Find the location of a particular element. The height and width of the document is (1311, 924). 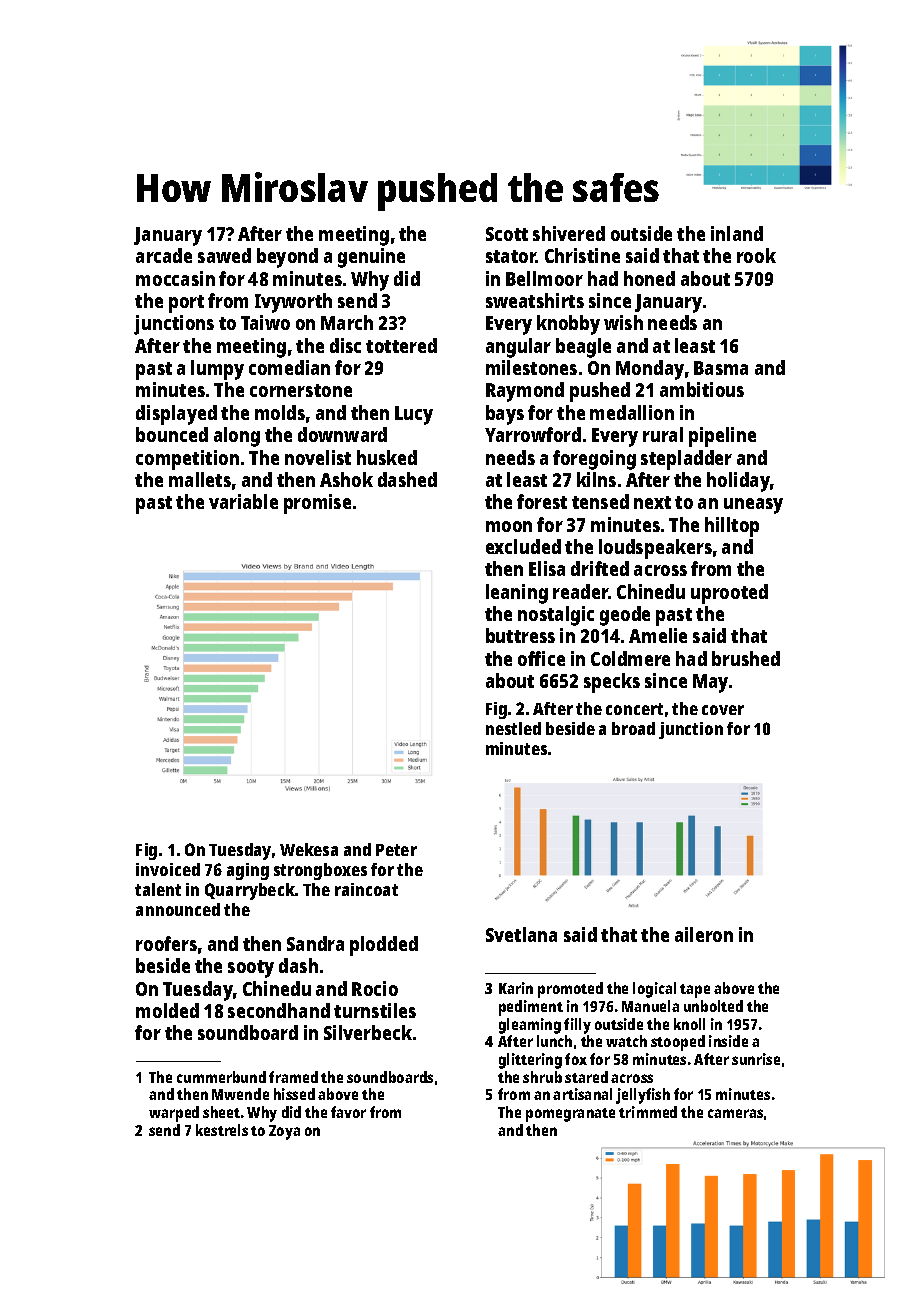

favor is located at coordinates (348, 1112).
